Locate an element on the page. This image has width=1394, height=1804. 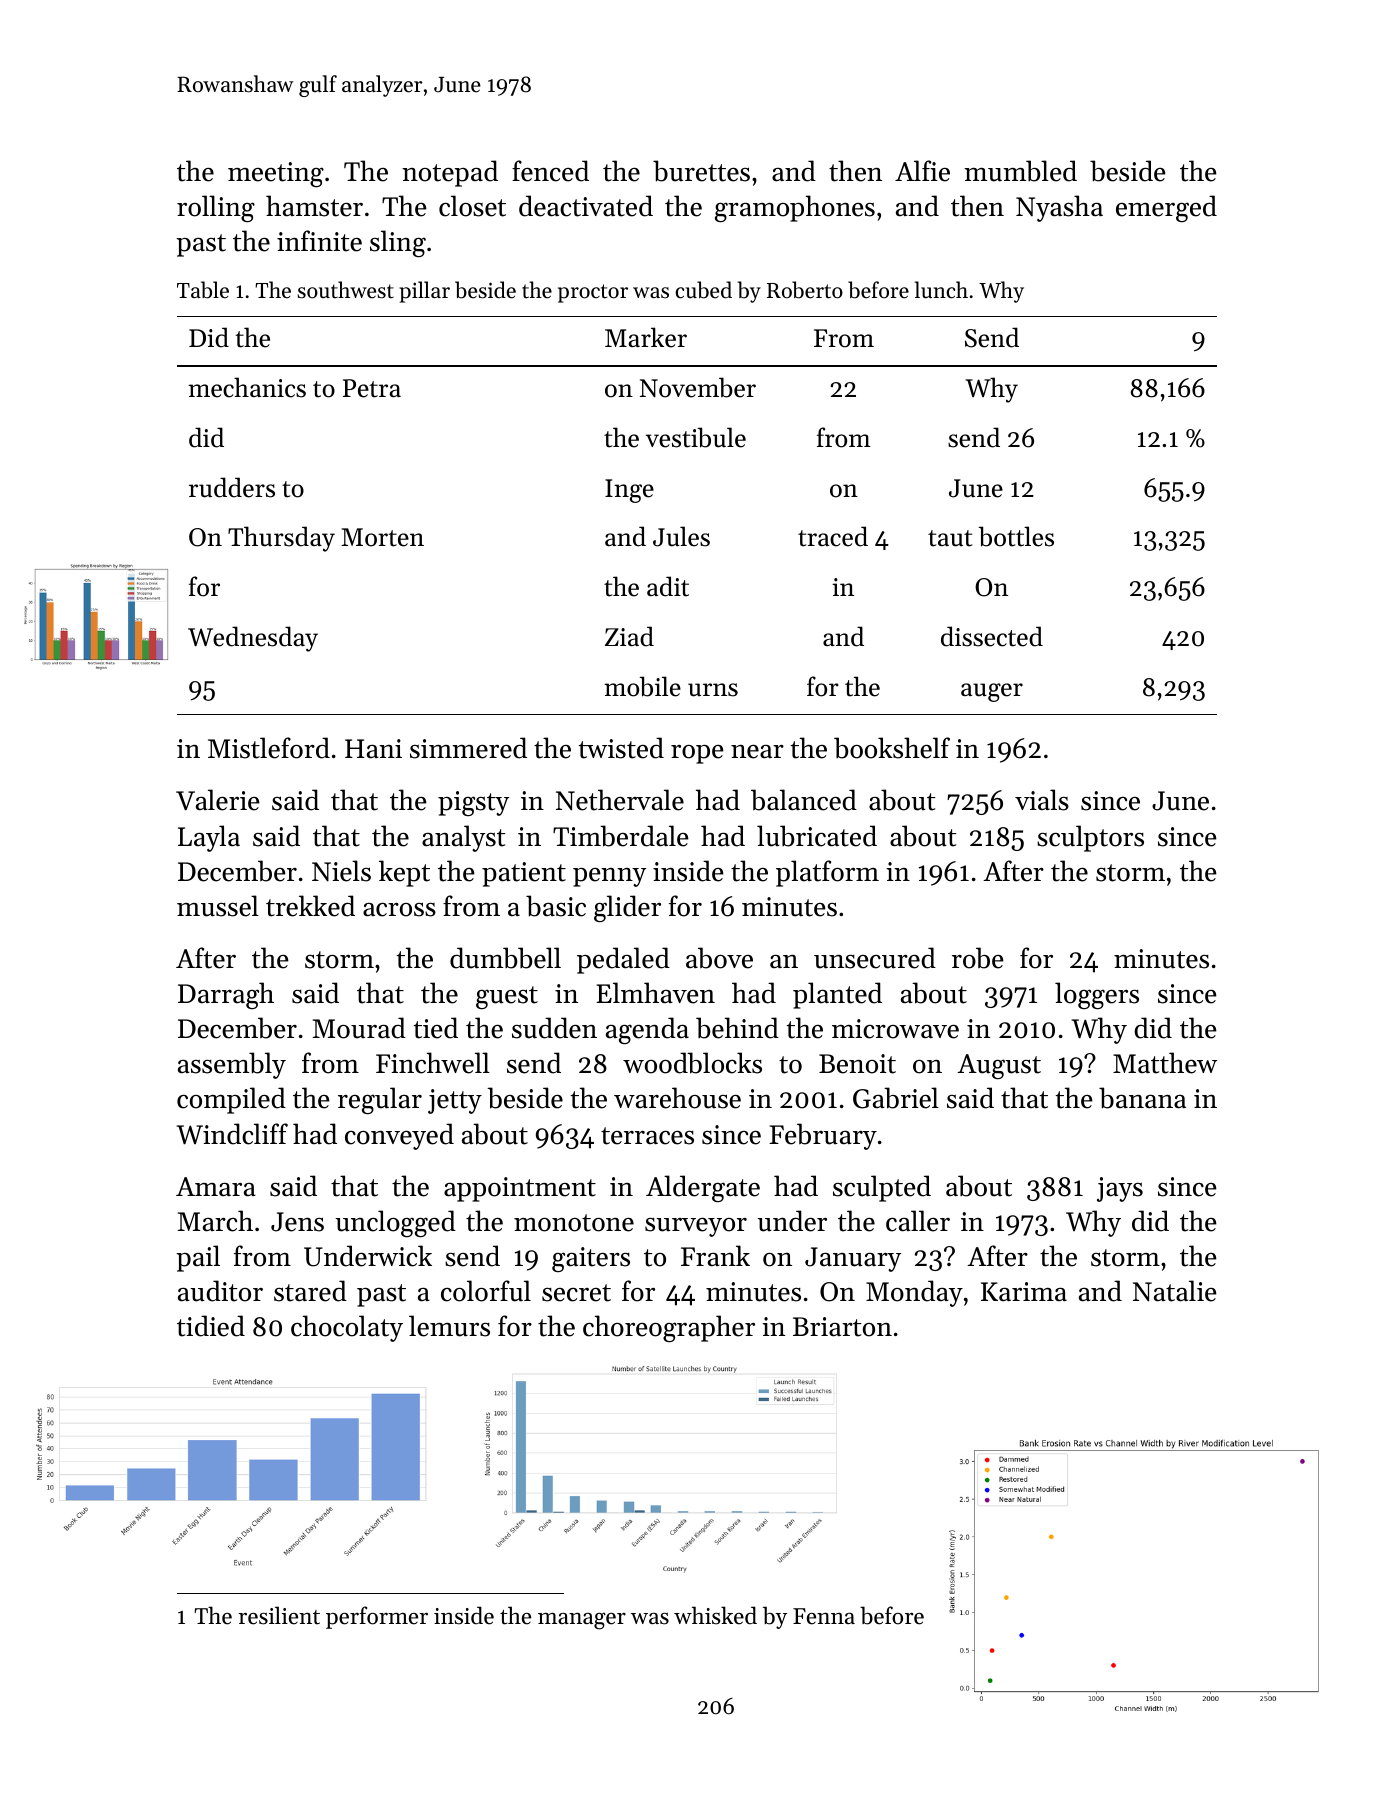
lemurs is located at coordinates (449, 1326).
